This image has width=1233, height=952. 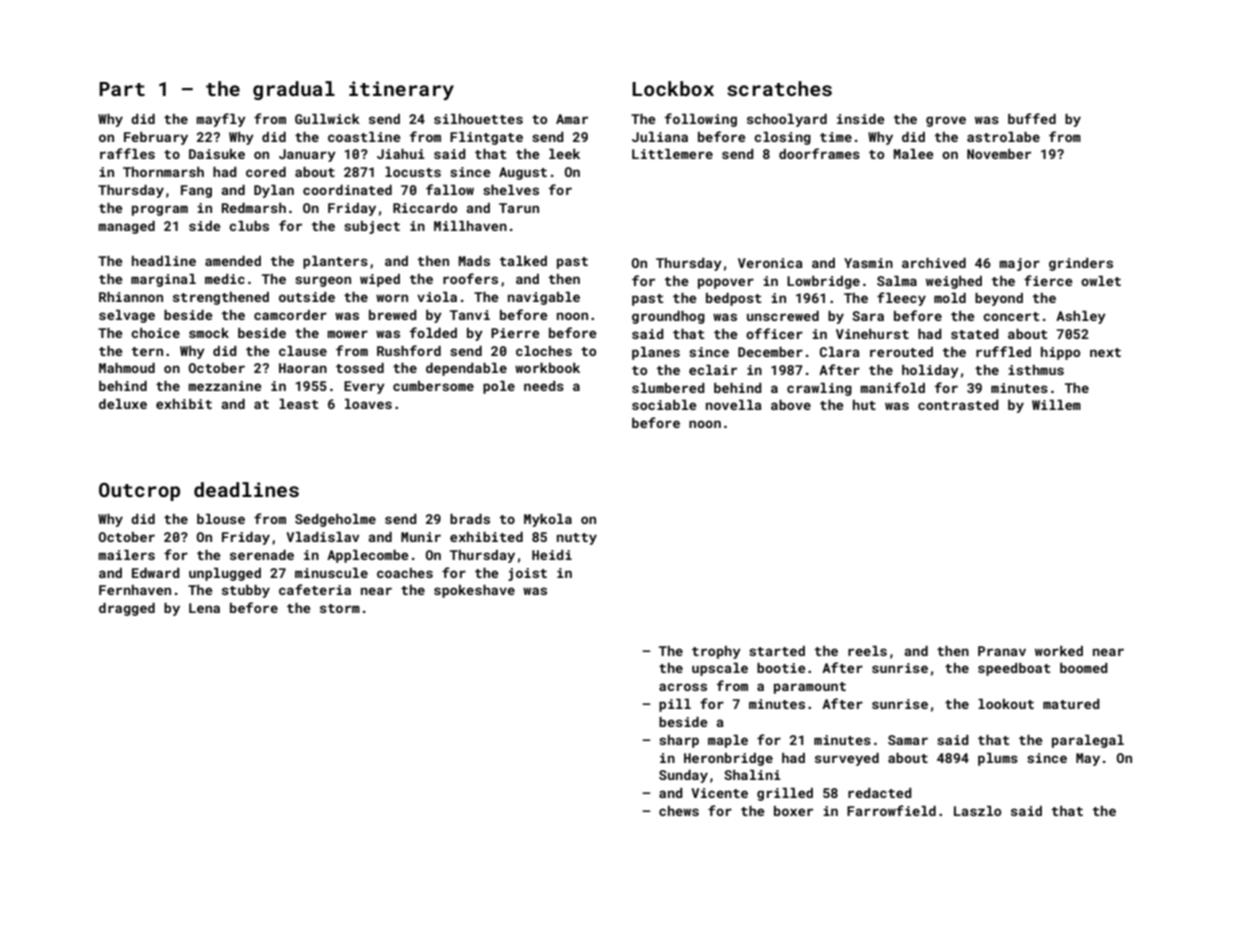 I want to click on itinerary, so click(x=401, y=90).
